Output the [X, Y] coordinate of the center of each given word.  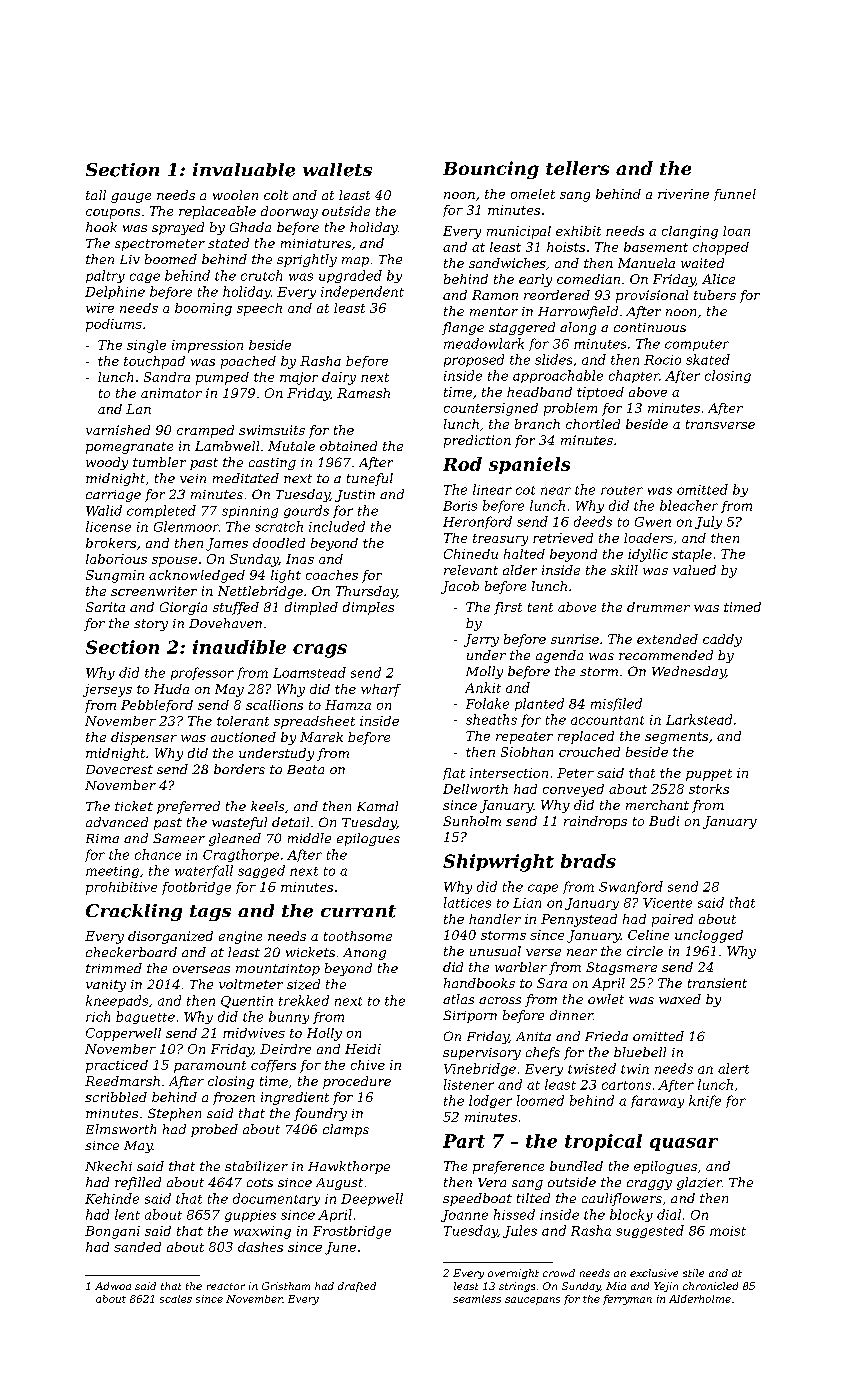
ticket [134, 806]
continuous [650, 327]
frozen [234, 1098]
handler [495, 919]
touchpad [154, 362]
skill [624, 570]
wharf [381, 690]
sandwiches [507, 263]
